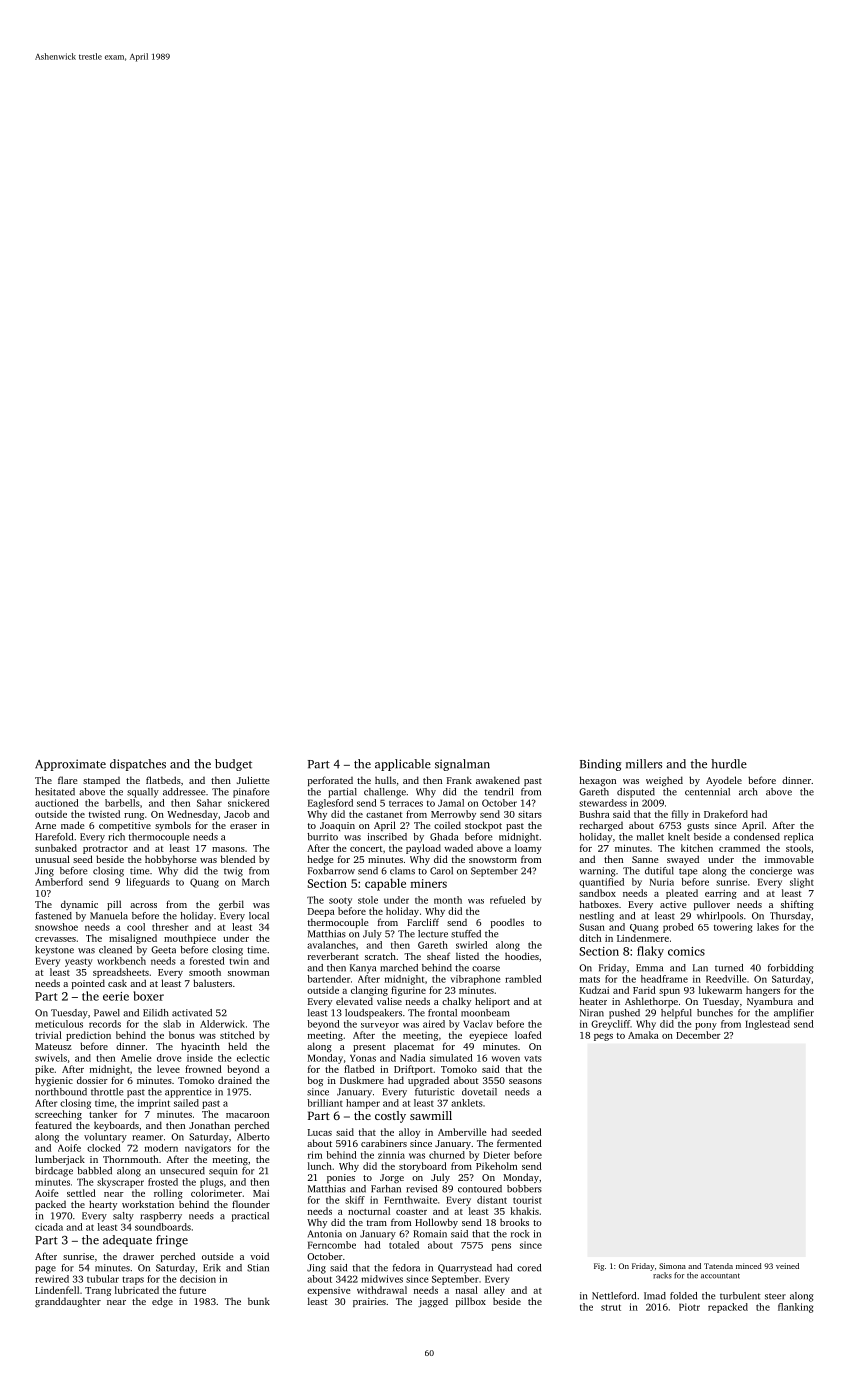 The width and height of the screenshot is (849, 1400). What do you see at coordinates (403, 765) in the screenshot?
I see `applicable` at bounding box center [403, 765].
